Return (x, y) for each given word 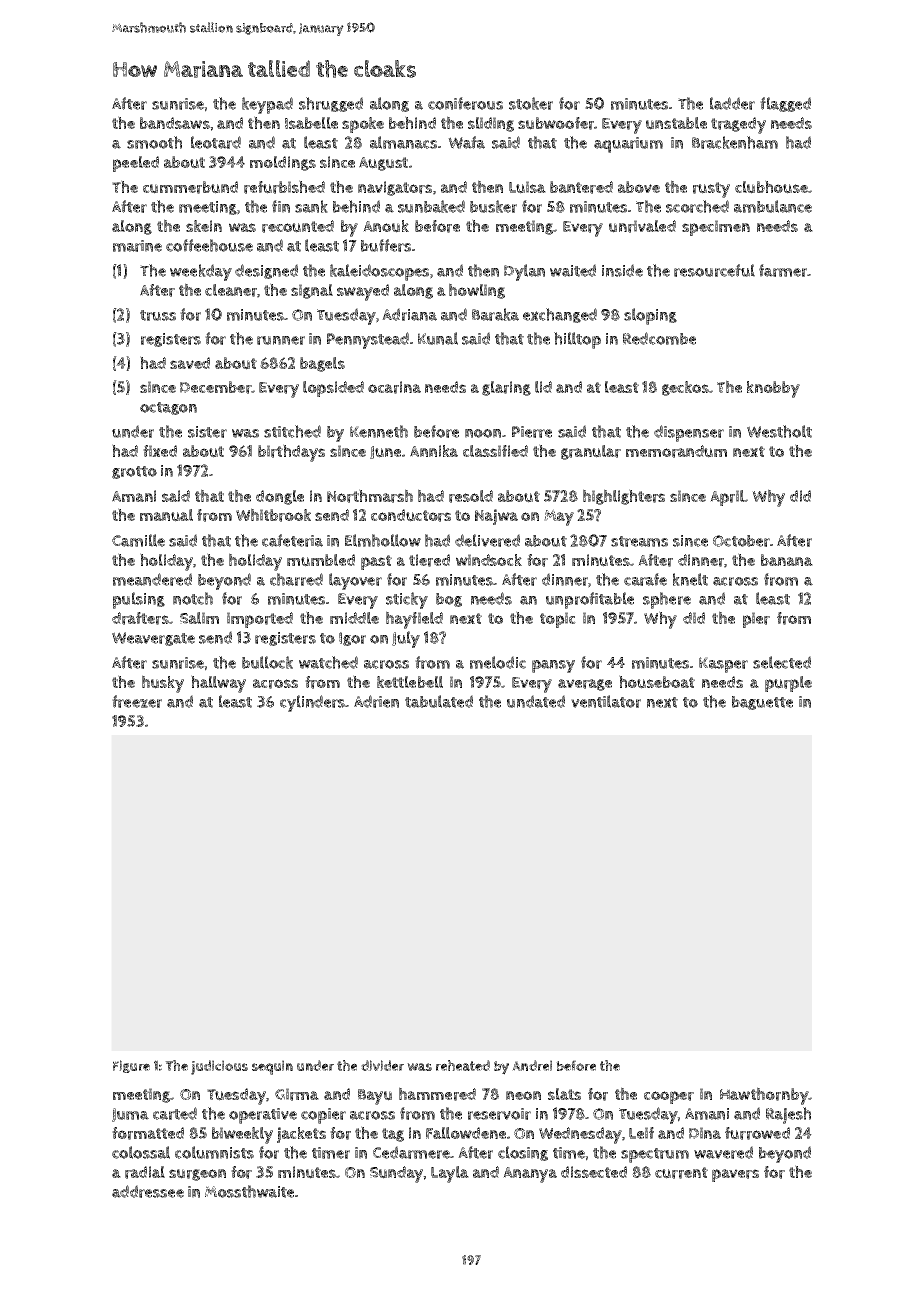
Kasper (723, 665)
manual (166, 515)
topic (558, 620)
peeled (136, 164)
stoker (531, 103)
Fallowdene (466, 1133)
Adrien (376, 701)
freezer (137, 701)
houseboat (657, 682)
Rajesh (788, 1115)
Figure (131, 1066)
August (383, 164)
